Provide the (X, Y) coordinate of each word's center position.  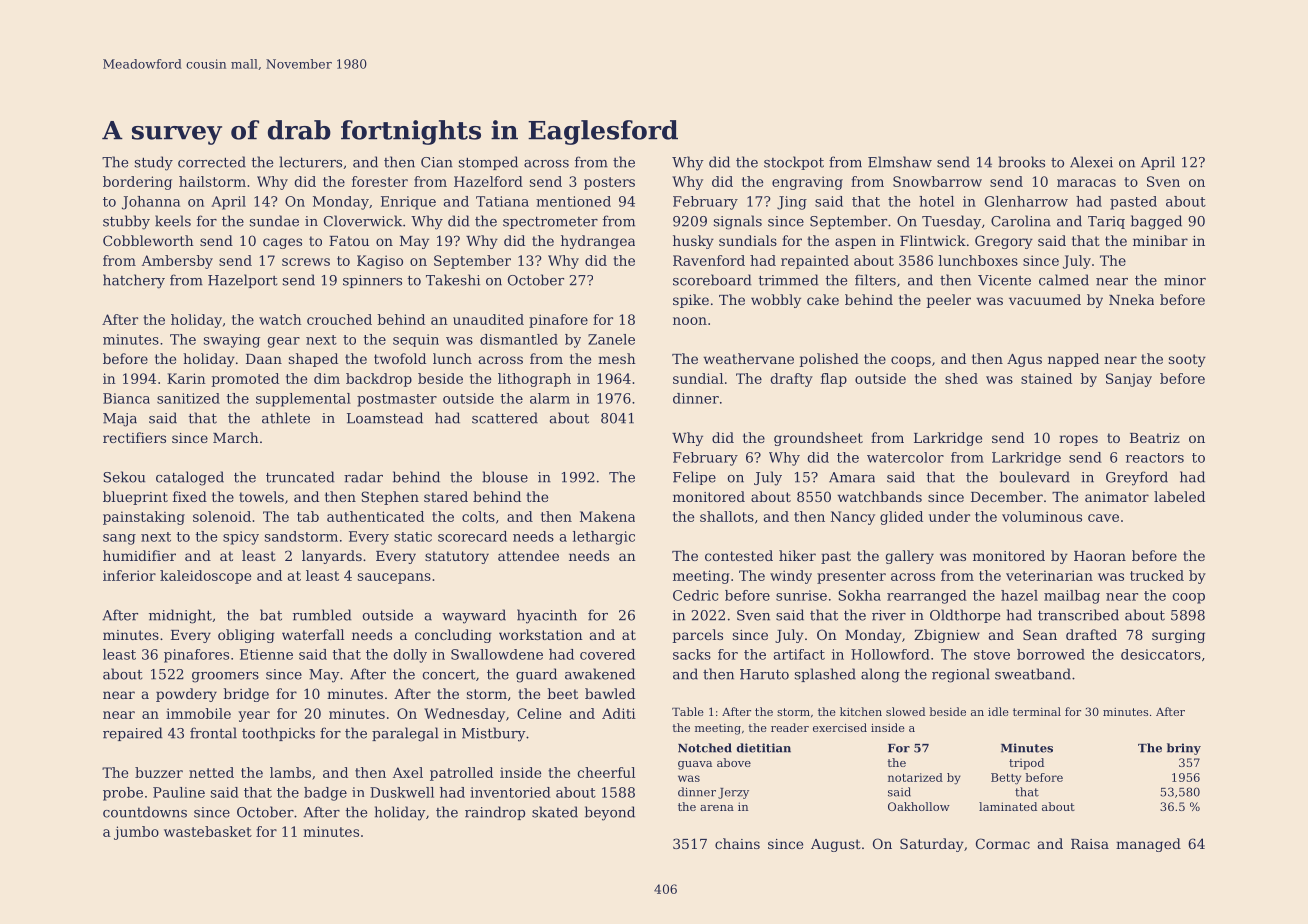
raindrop (495, 813)
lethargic (604, 538)
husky (693, 242)
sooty (1187, 360)
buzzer (159, 772)
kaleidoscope (205, 577)
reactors (1155, 458)
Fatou (349, 241)
